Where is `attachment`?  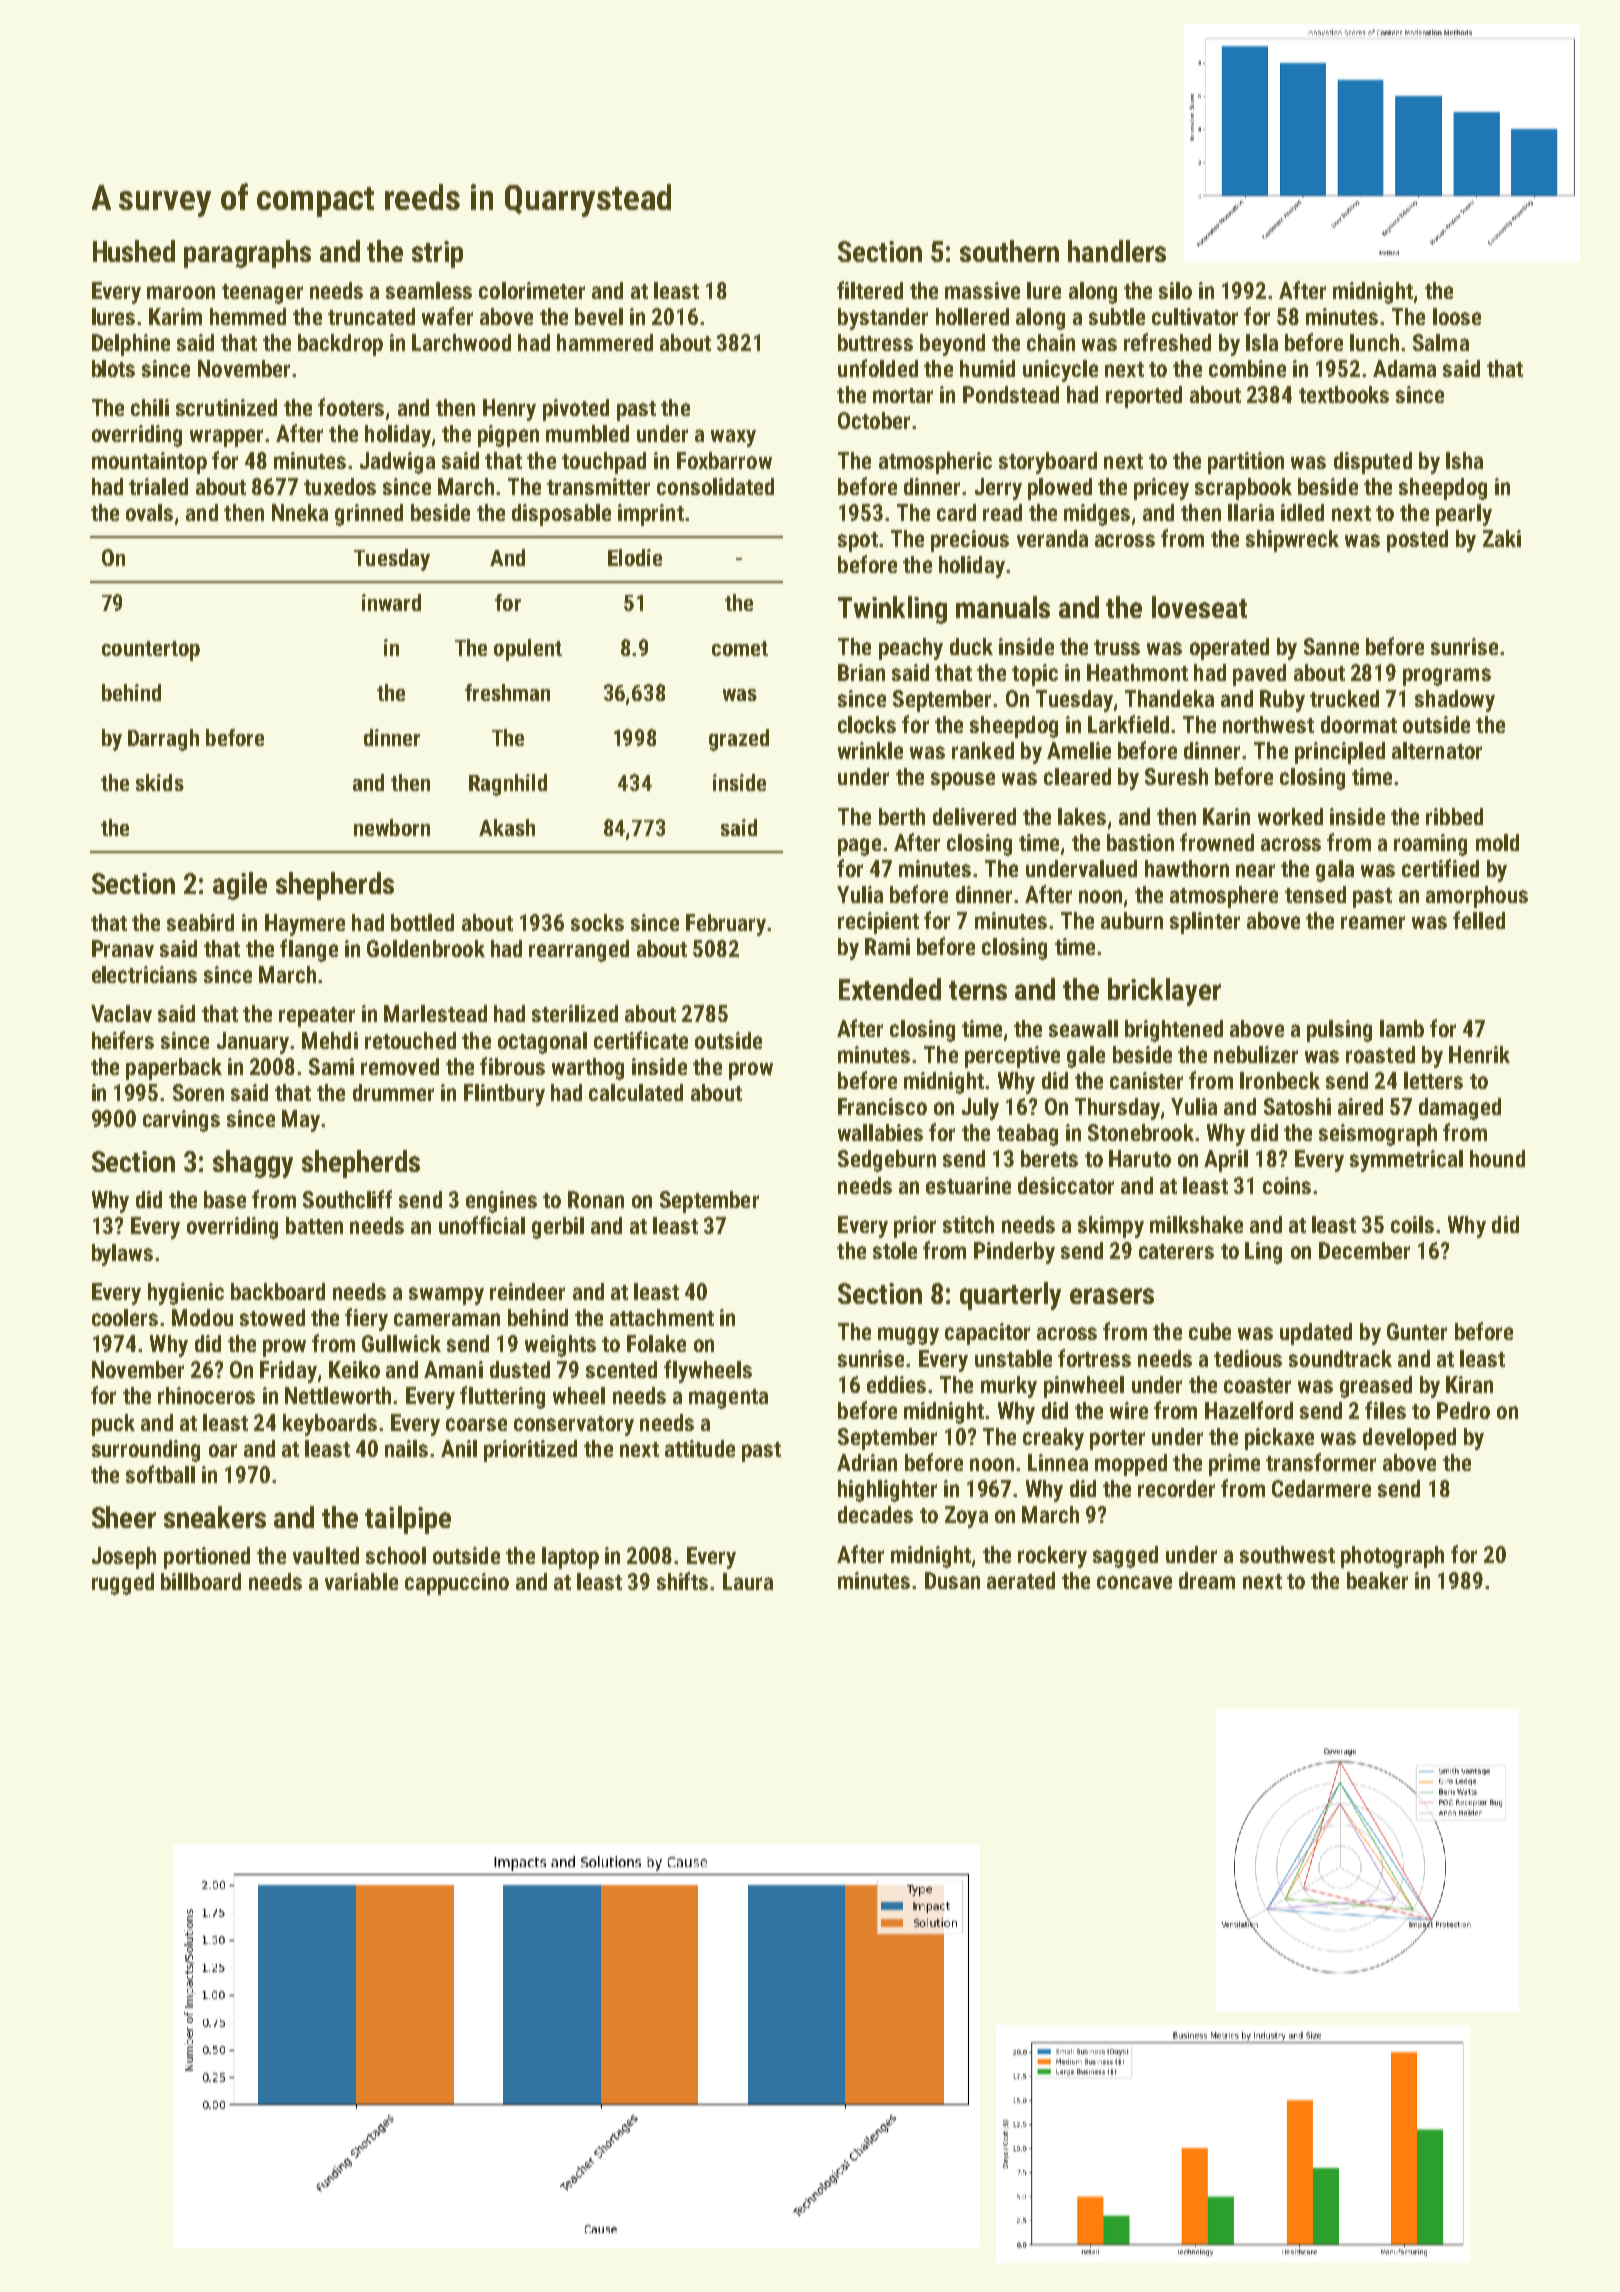
attachment is located at coordinates (662, 1317).
